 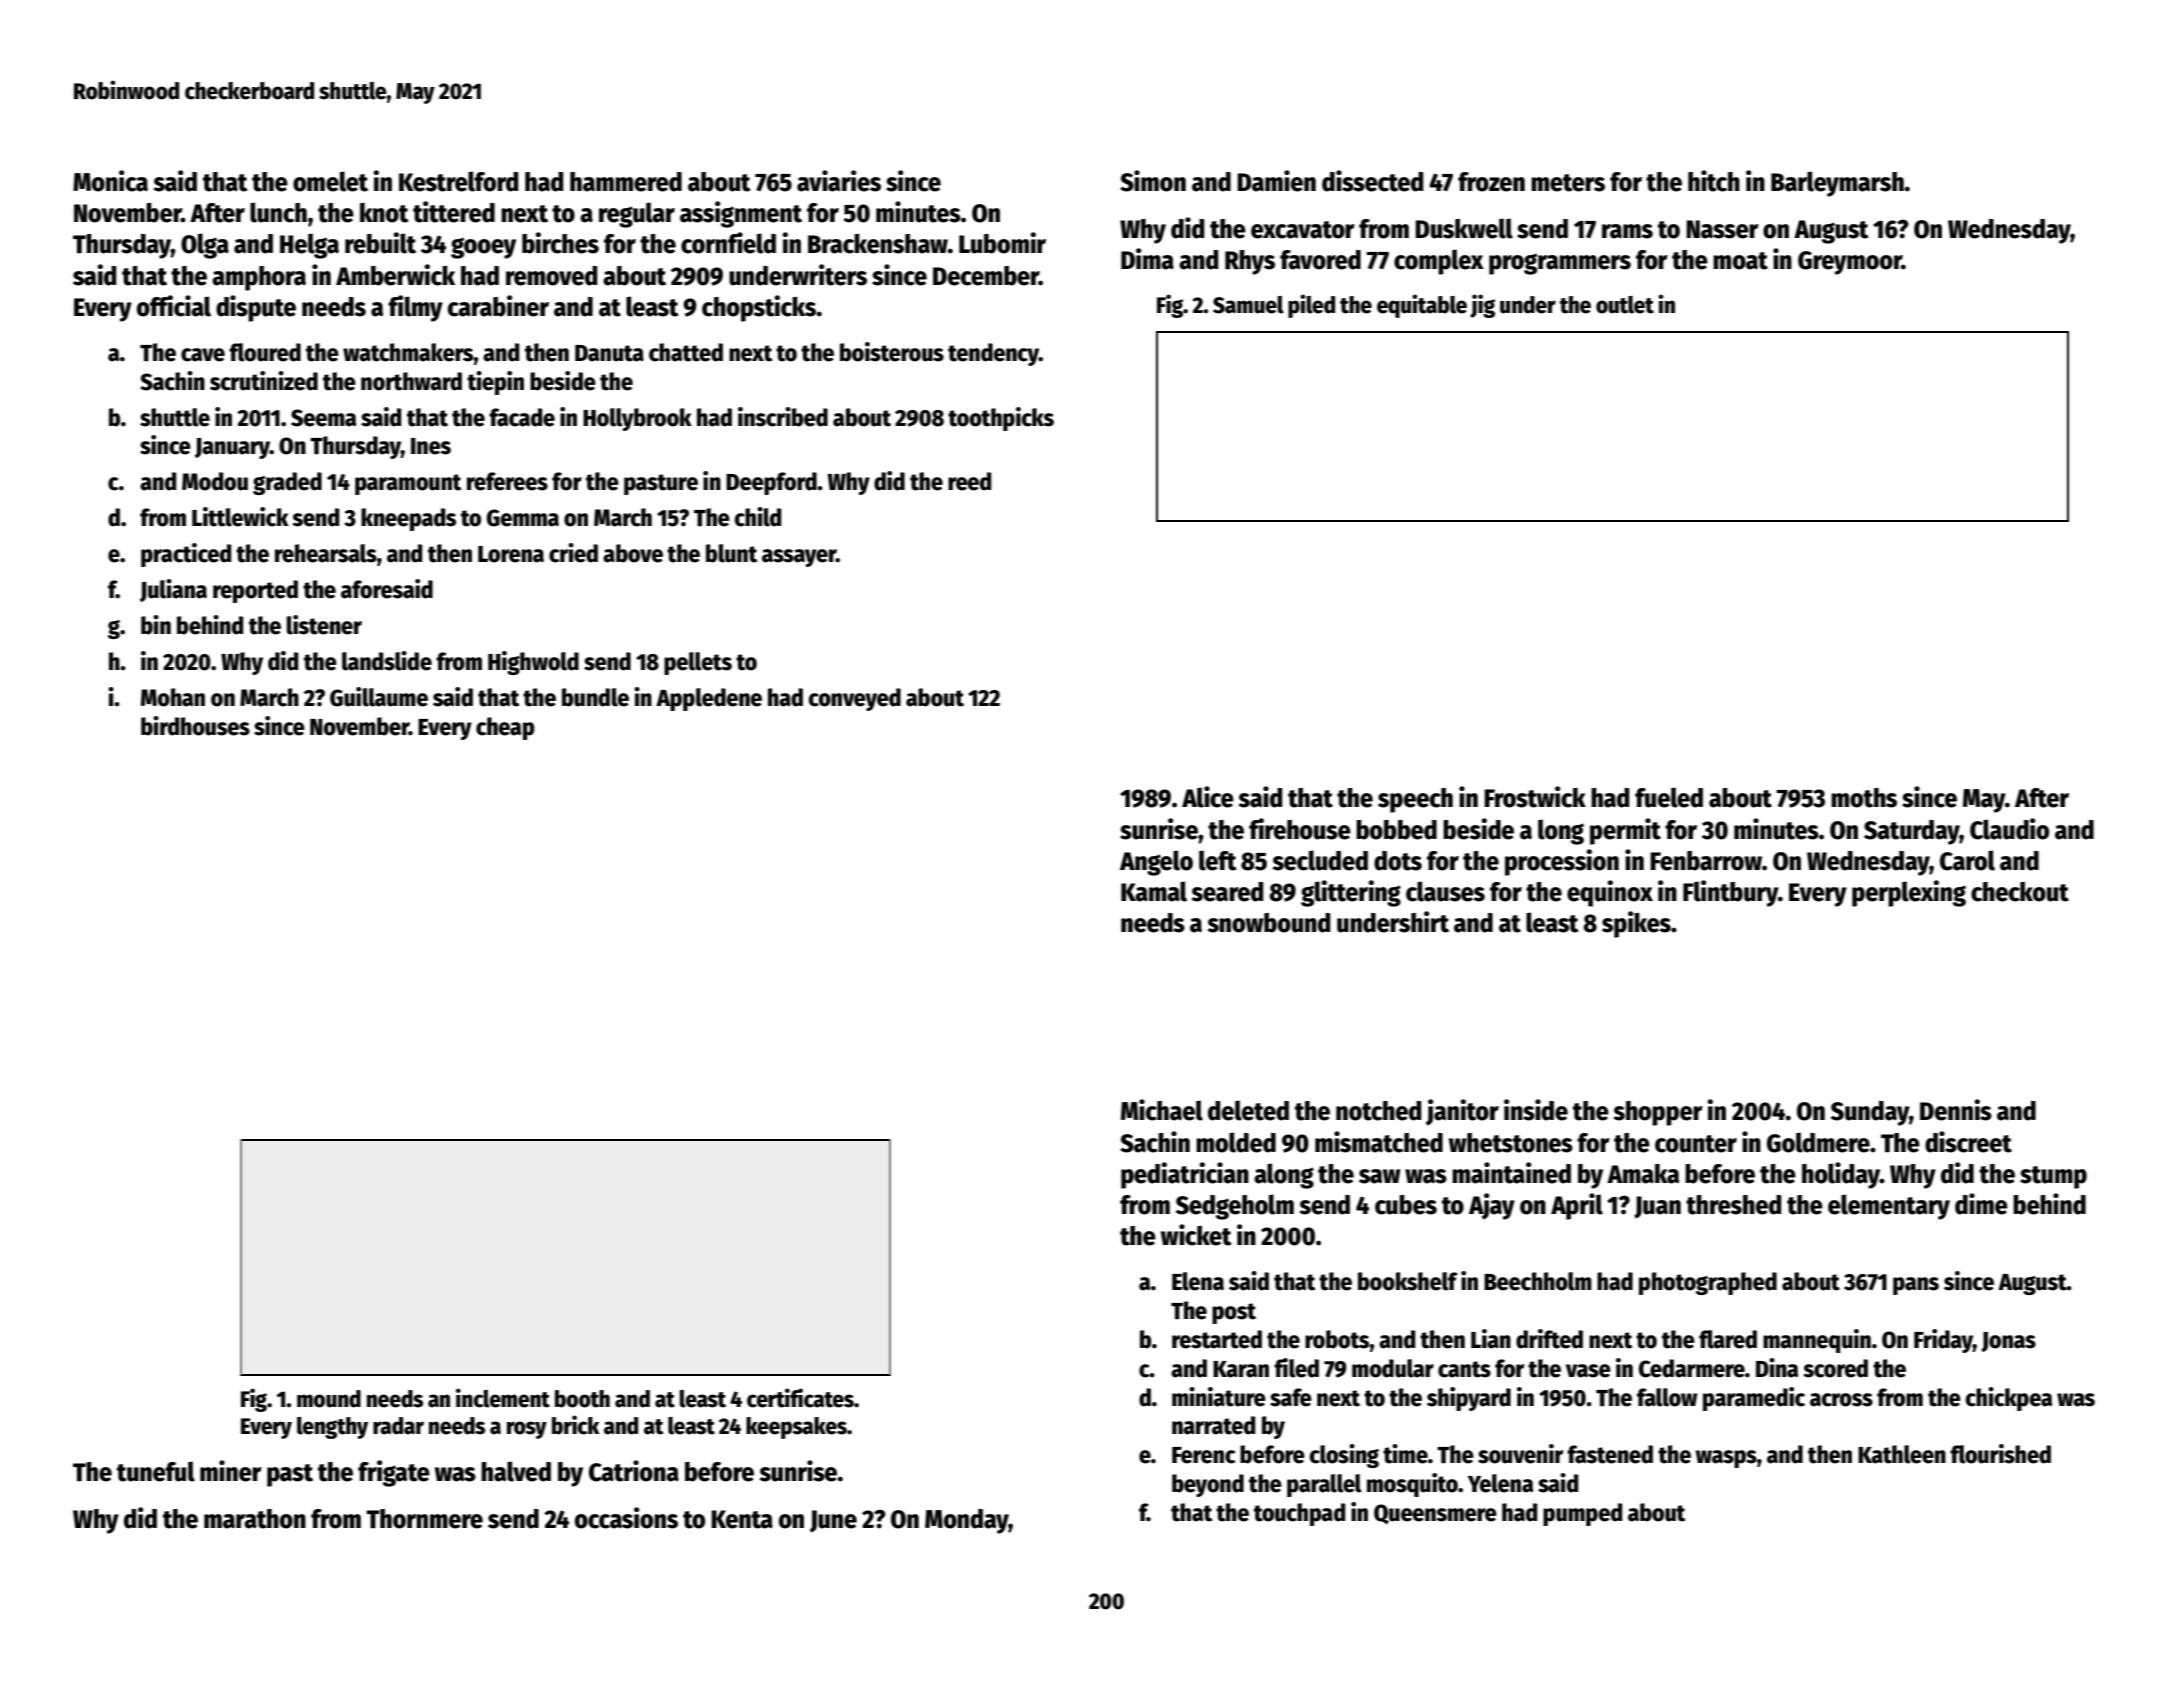 What do you see at coordinates (1625, 305) in the image?
I see `outlet` at bounding box center [1625, 305].
